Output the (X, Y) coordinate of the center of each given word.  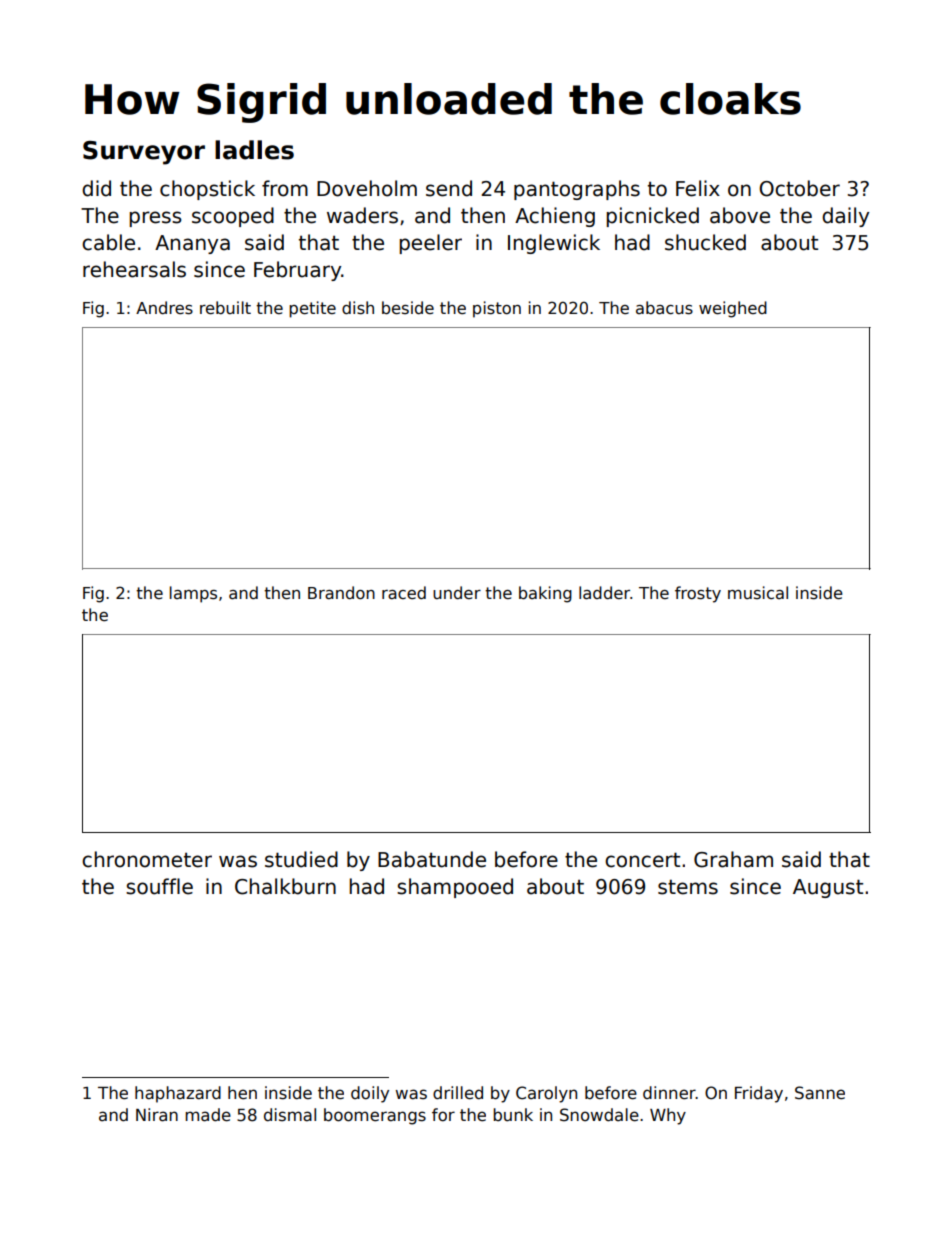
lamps (193, 594)
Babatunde (432, 859)
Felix (698, 188)
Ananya (192, 244)
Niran (157, 1115)
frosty (698, 594)
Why (668, 1116)
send (449, 188)
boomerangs (375, 1116)
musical (758, 592)
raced (404, 593)
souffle (159, 886)
